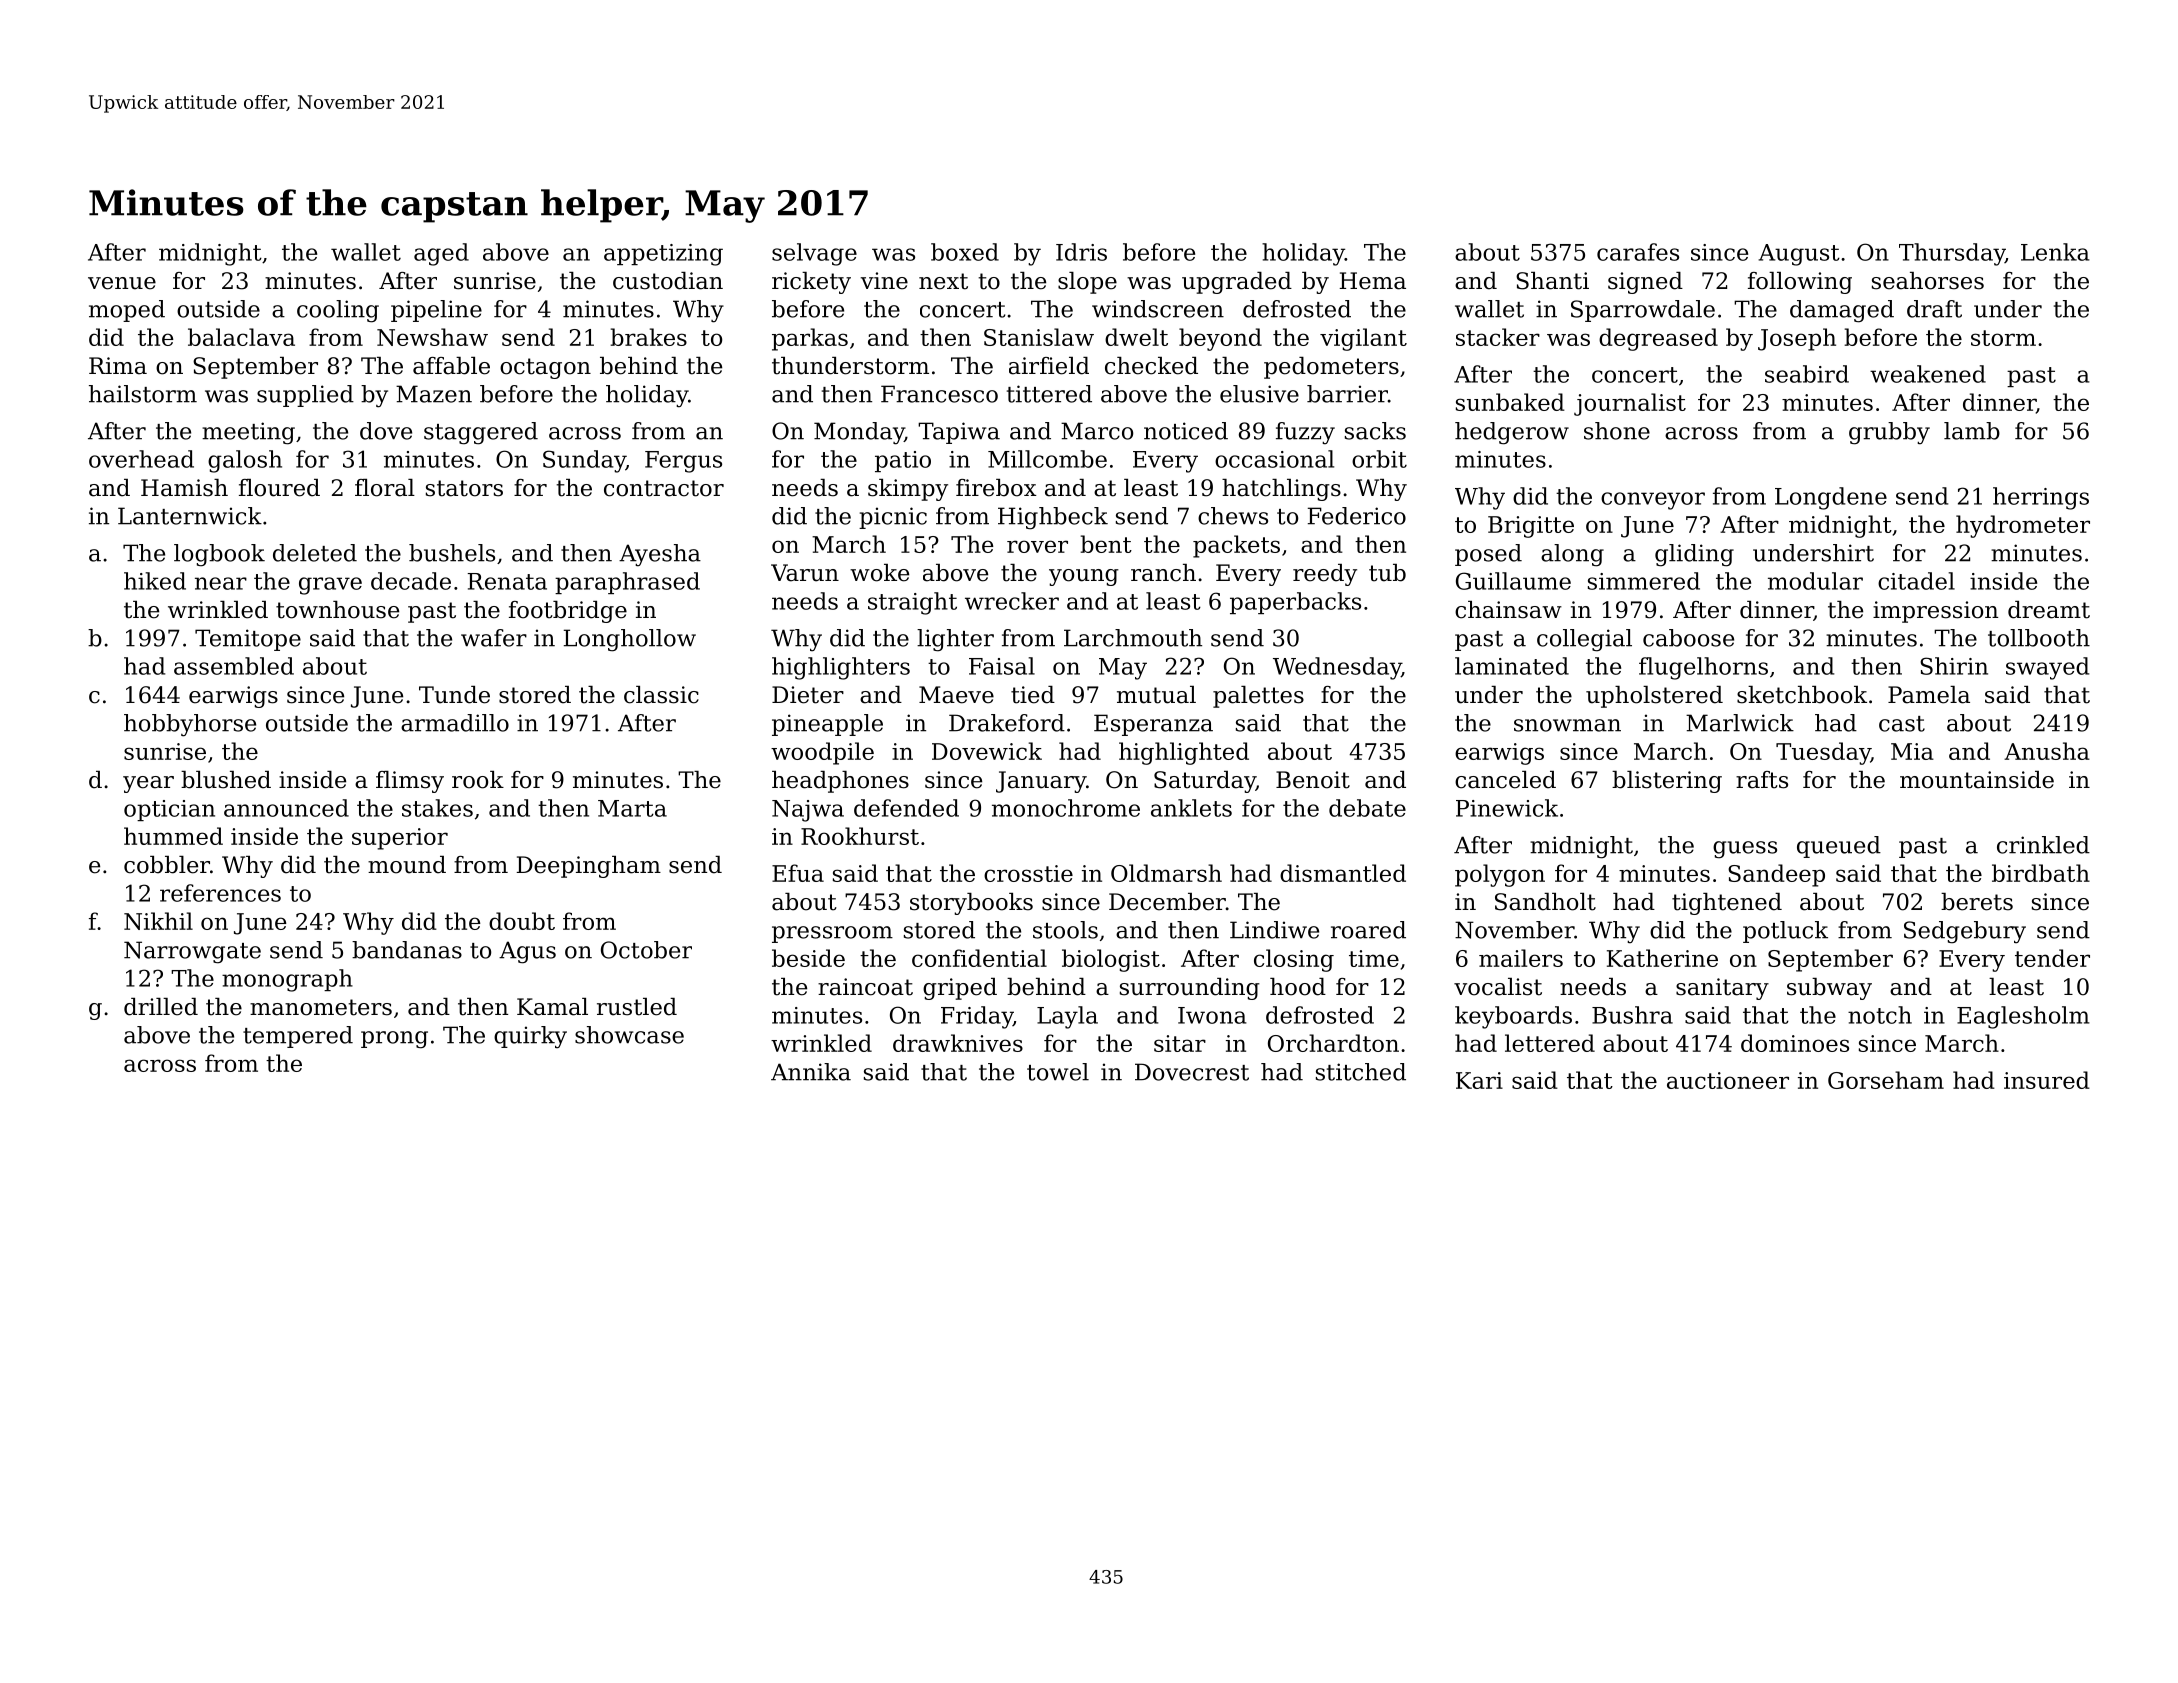 Image resolution: width=2178 pixels, height=1683 pixels. Describe the element at coordinates (879, 573) in the page. I see `woke` at that location.
